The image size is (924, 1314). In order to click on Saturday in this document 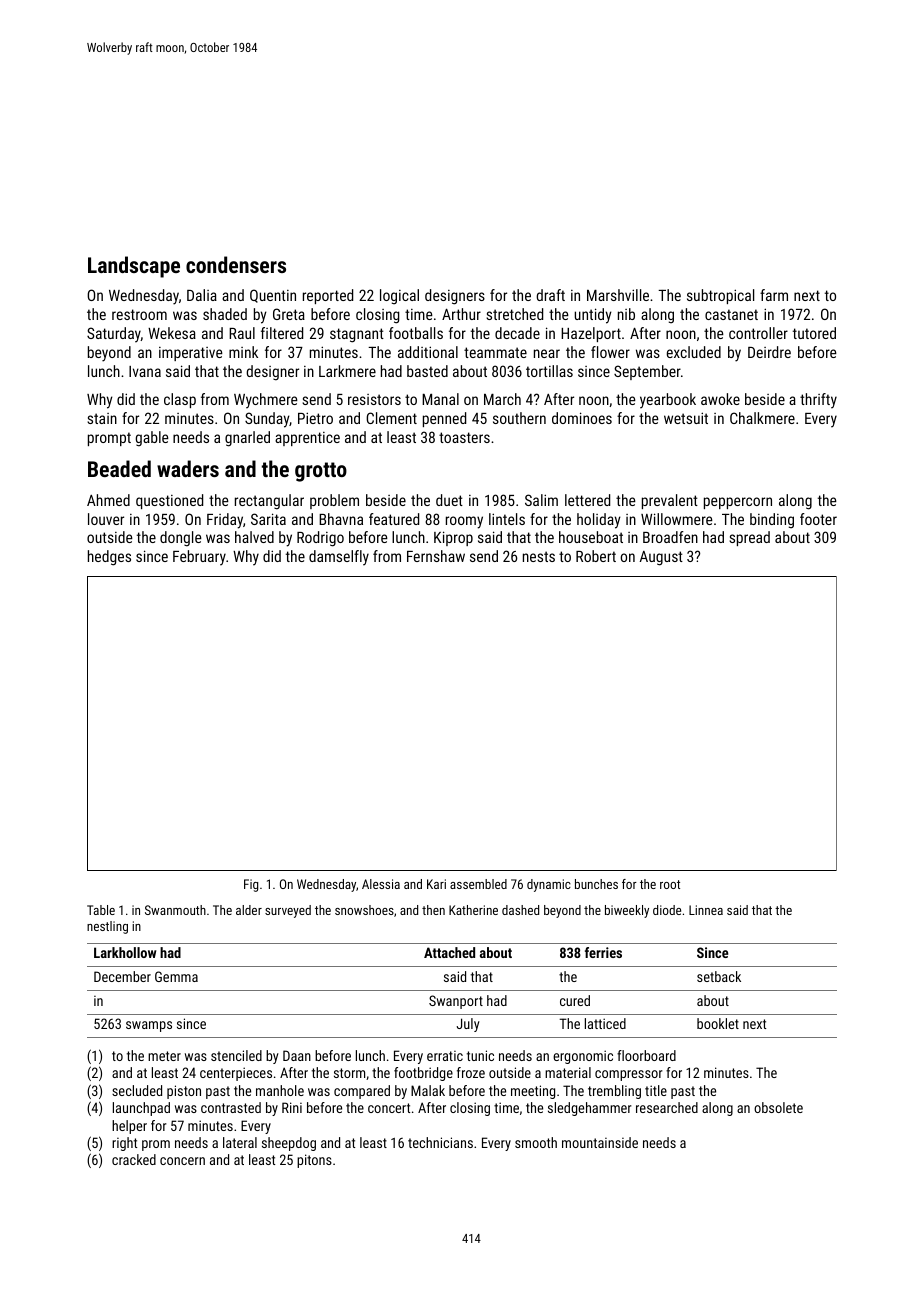, I will do `click(114, 335)`.
